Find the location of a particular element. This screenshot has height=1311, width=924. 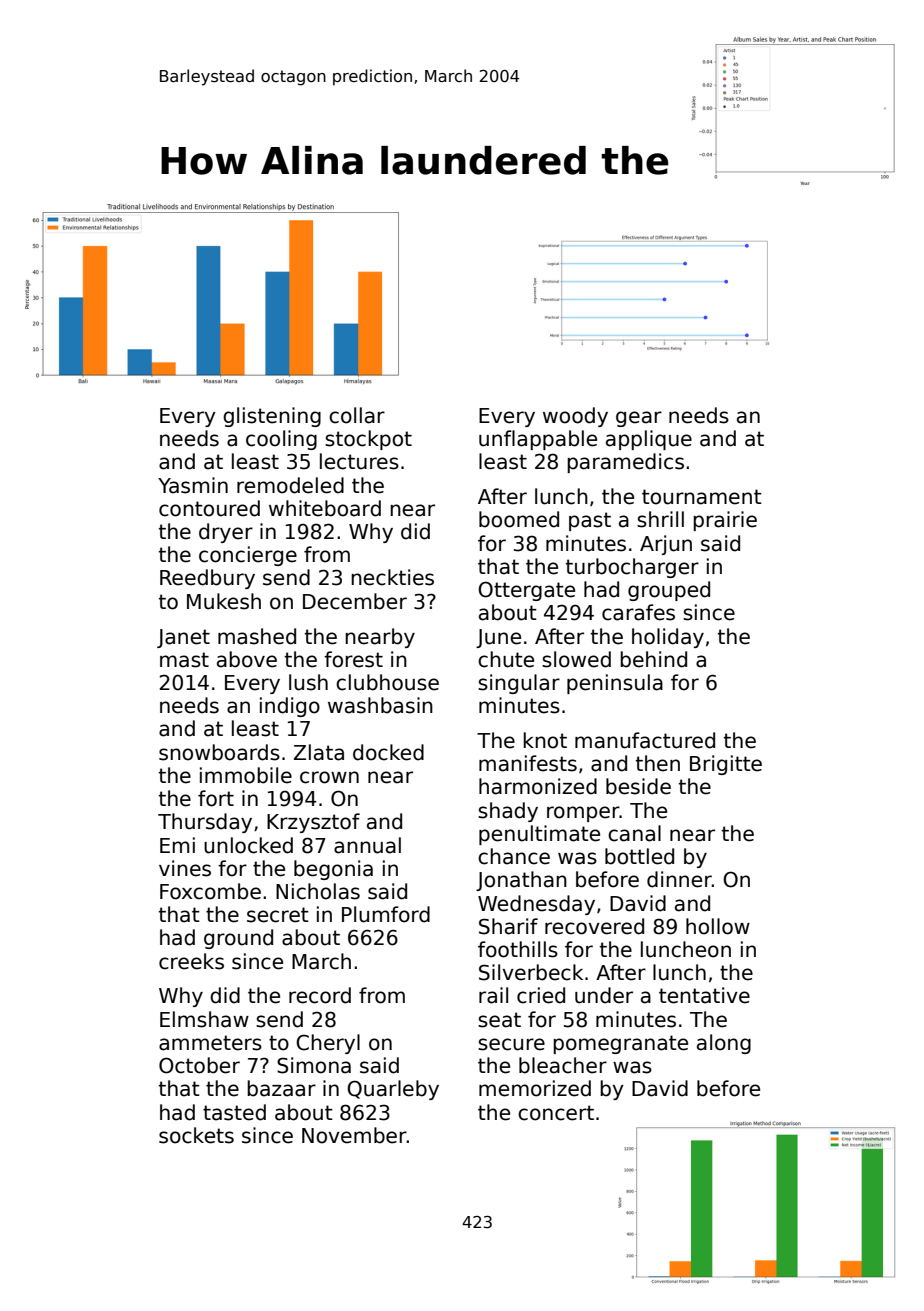

chance is located at coordinates (514, 856).
